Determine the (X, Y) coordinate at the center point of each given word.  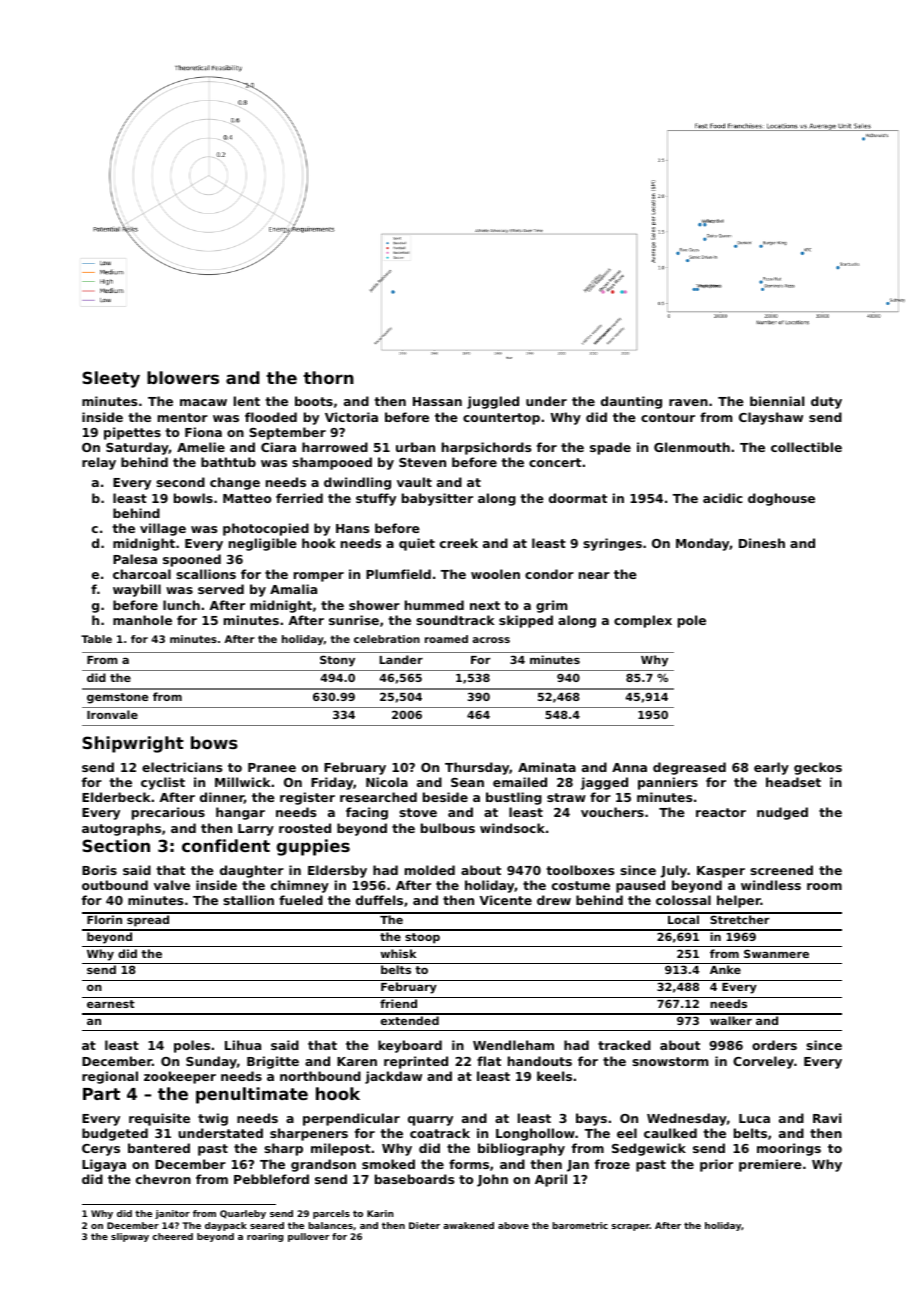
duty (826, 402)
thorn (328, 377)
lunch (181, 605)
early (771, 768)
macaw (203, 402)
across (491, 640)
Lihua (243, 1045)
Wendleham (513, 1045)
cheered (172, 1236)
